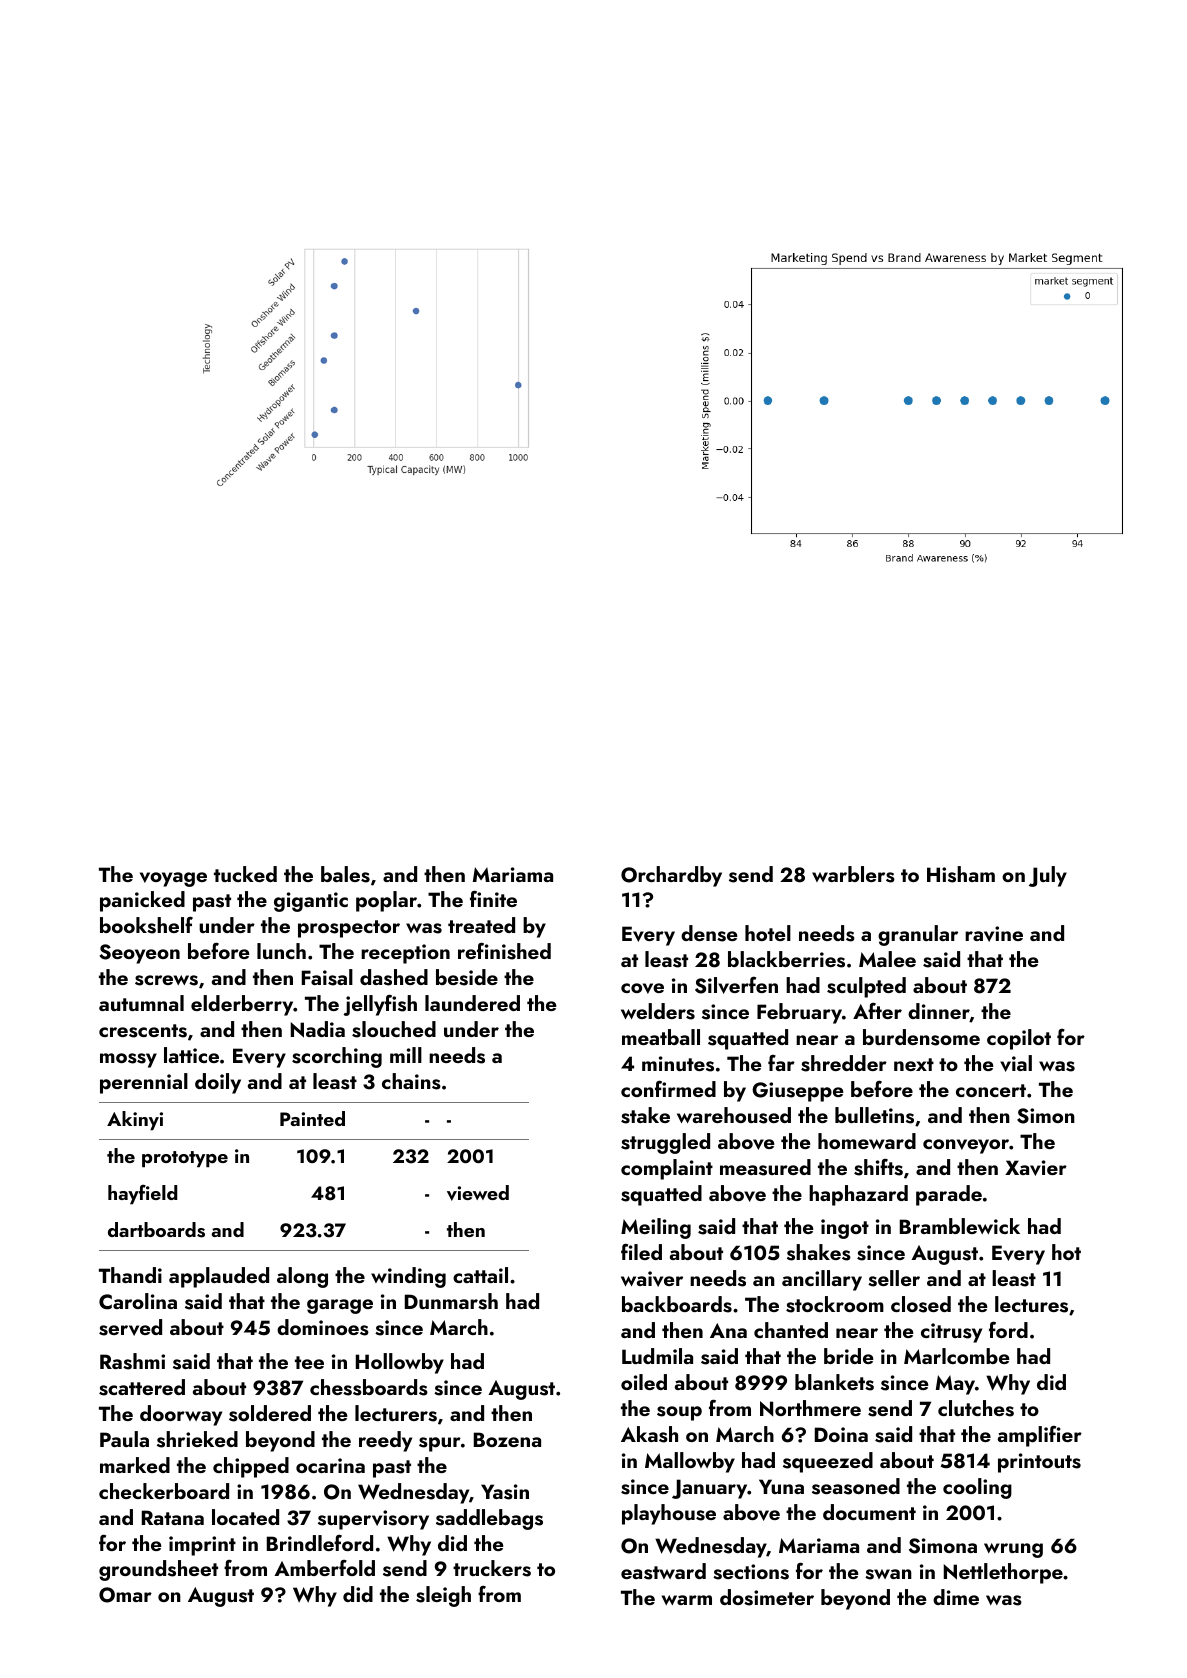  Describe the element at coordinates (961, 874) in the image. I see `Hisham` at that location.
